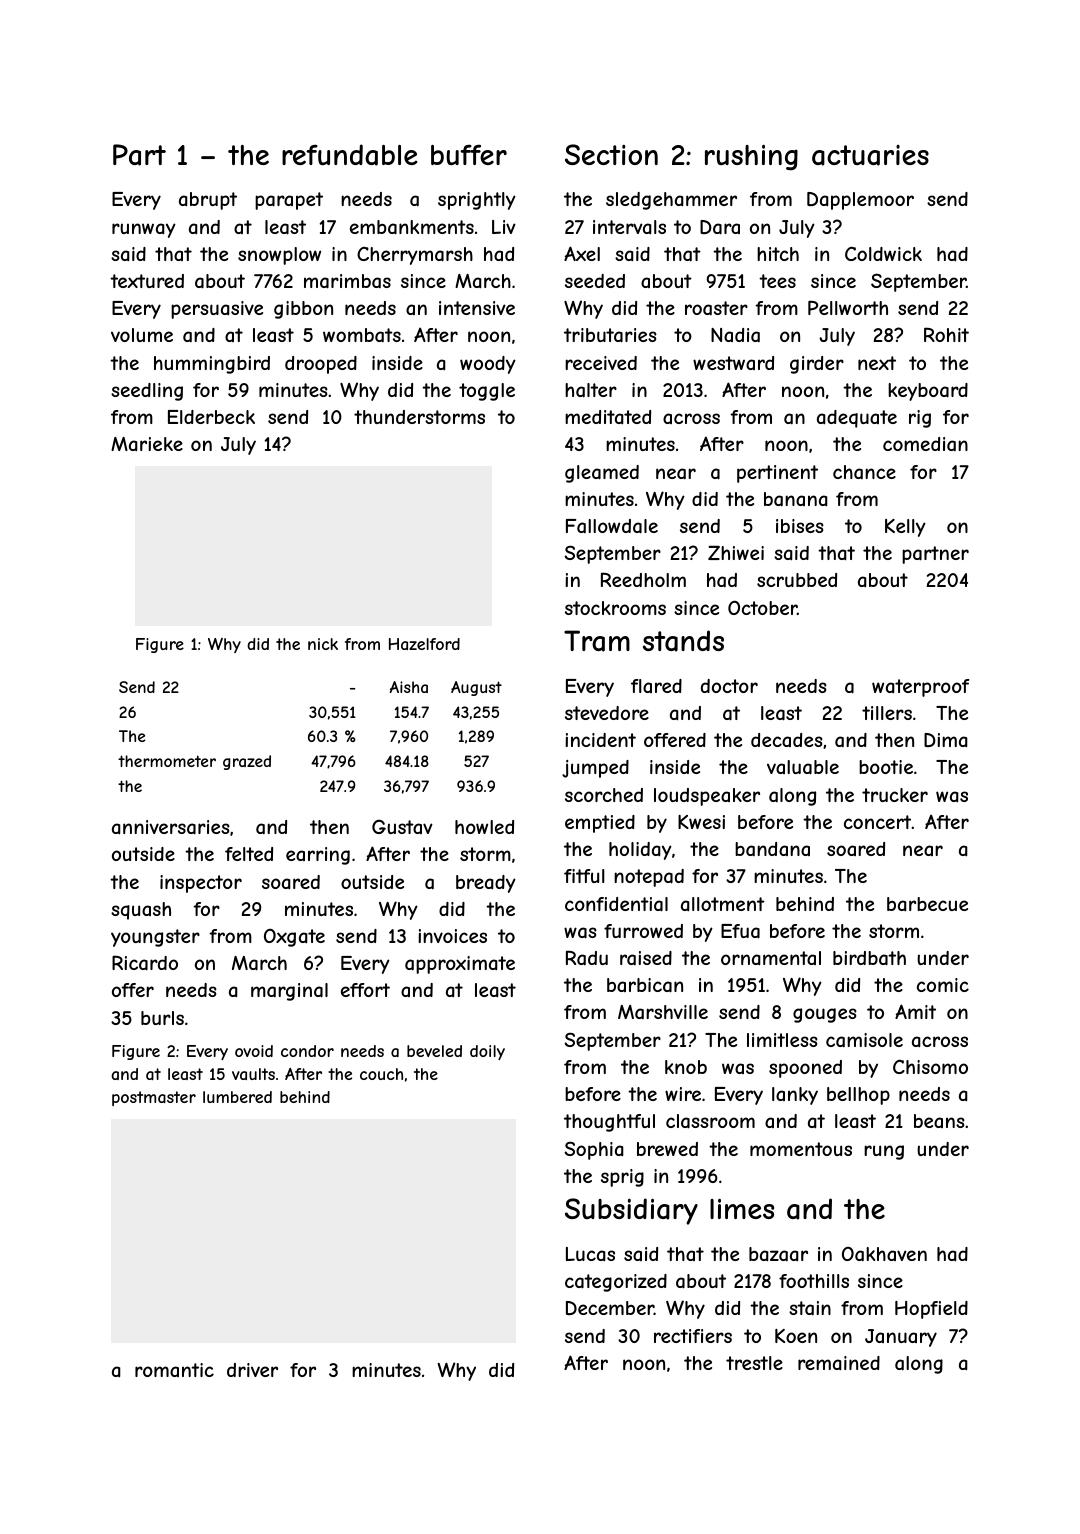 Image resolution: width=1080 pixels, height=1534 pixels. I want to click on roaster, so click(716, 308).
